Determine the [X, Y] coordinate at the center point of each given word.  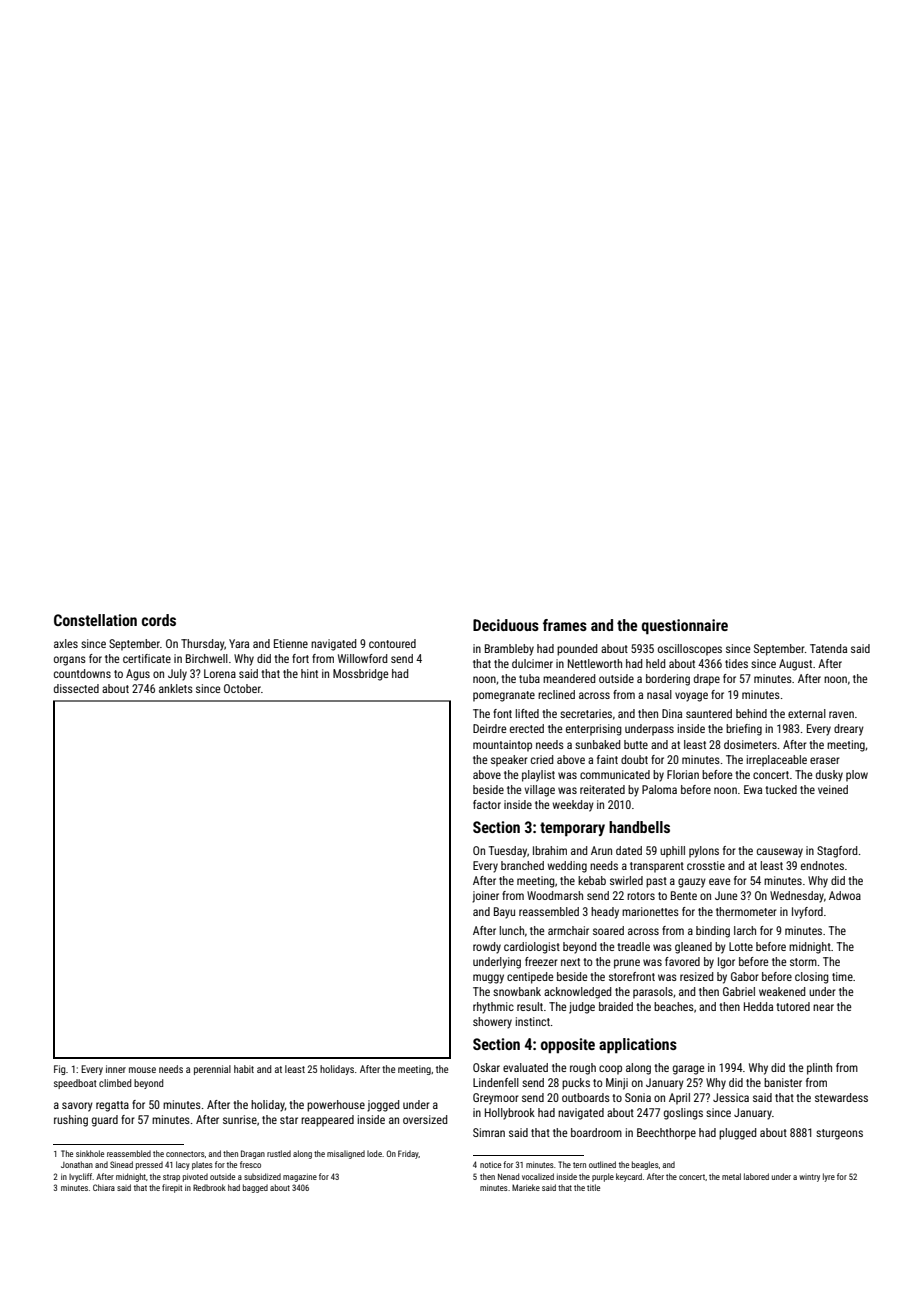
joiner [485, 897]
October [242, 688]
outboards [586, 1097]
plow [857, 776]
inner [116, 1069]
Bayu [504, 913]
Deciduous [506, 625]
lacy [183, 1165]
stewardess [841, 1097]
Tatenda [828, 648]
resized [696, 976]
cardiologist [532, 948]
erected [527, 728]
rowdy [487, 948]
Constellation [95, 620]
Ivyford [807, 913]
